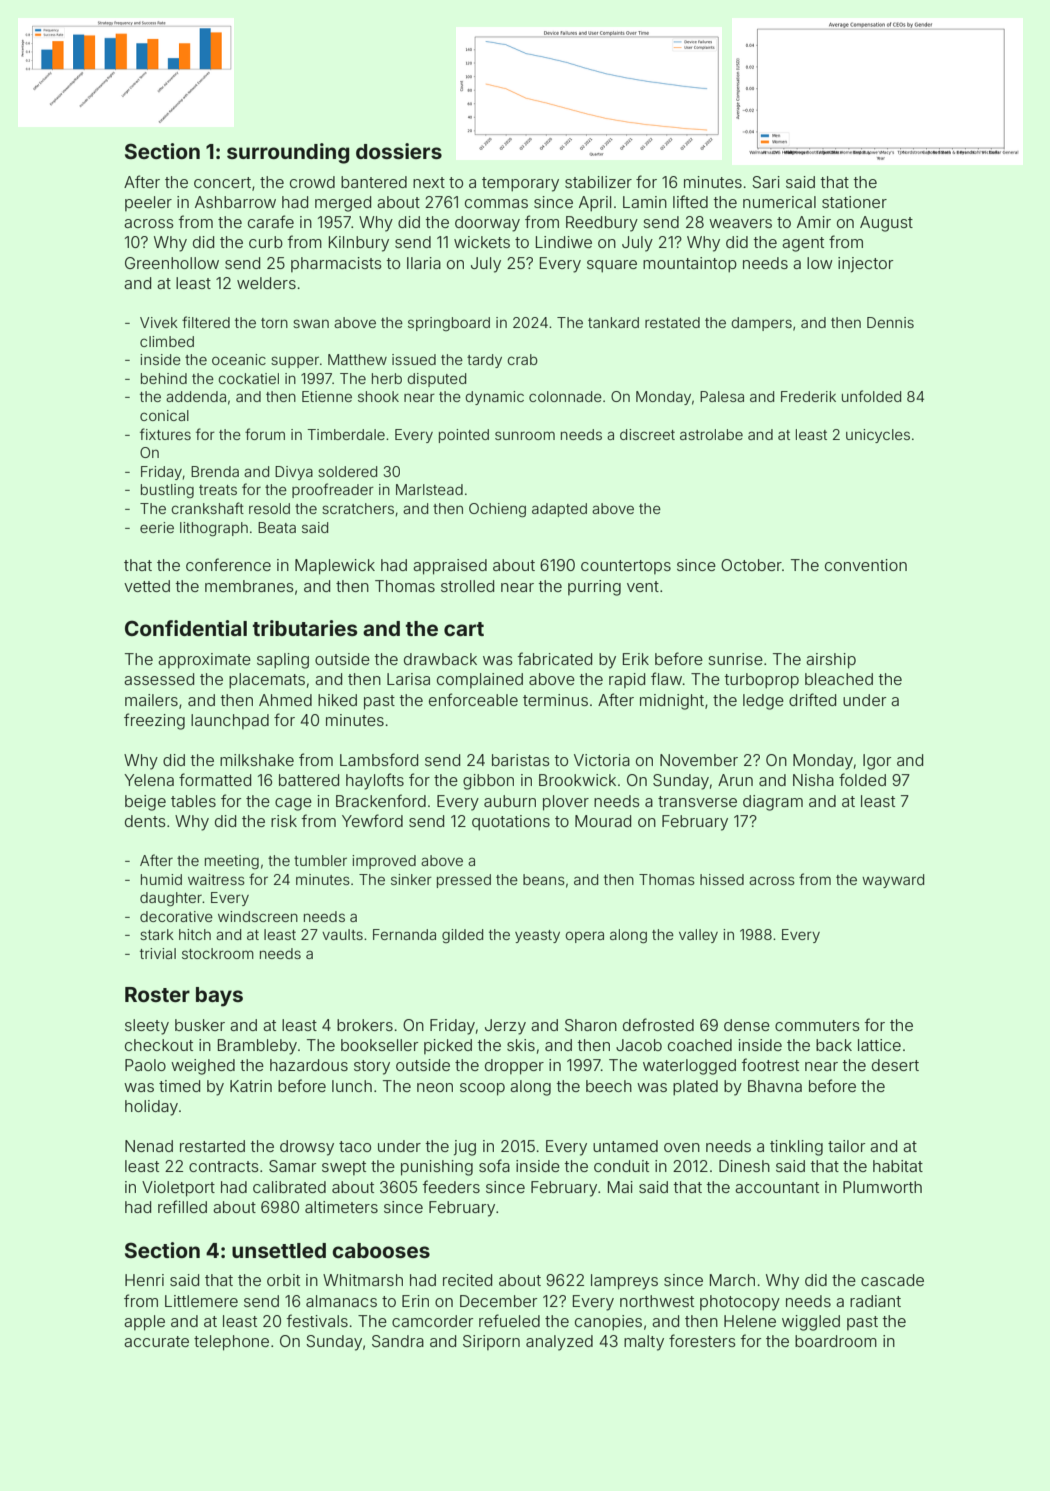  What do you see at coordinates (559, 510) in the screenshot?
I see `adapted` at bounding box center [559, 510].
